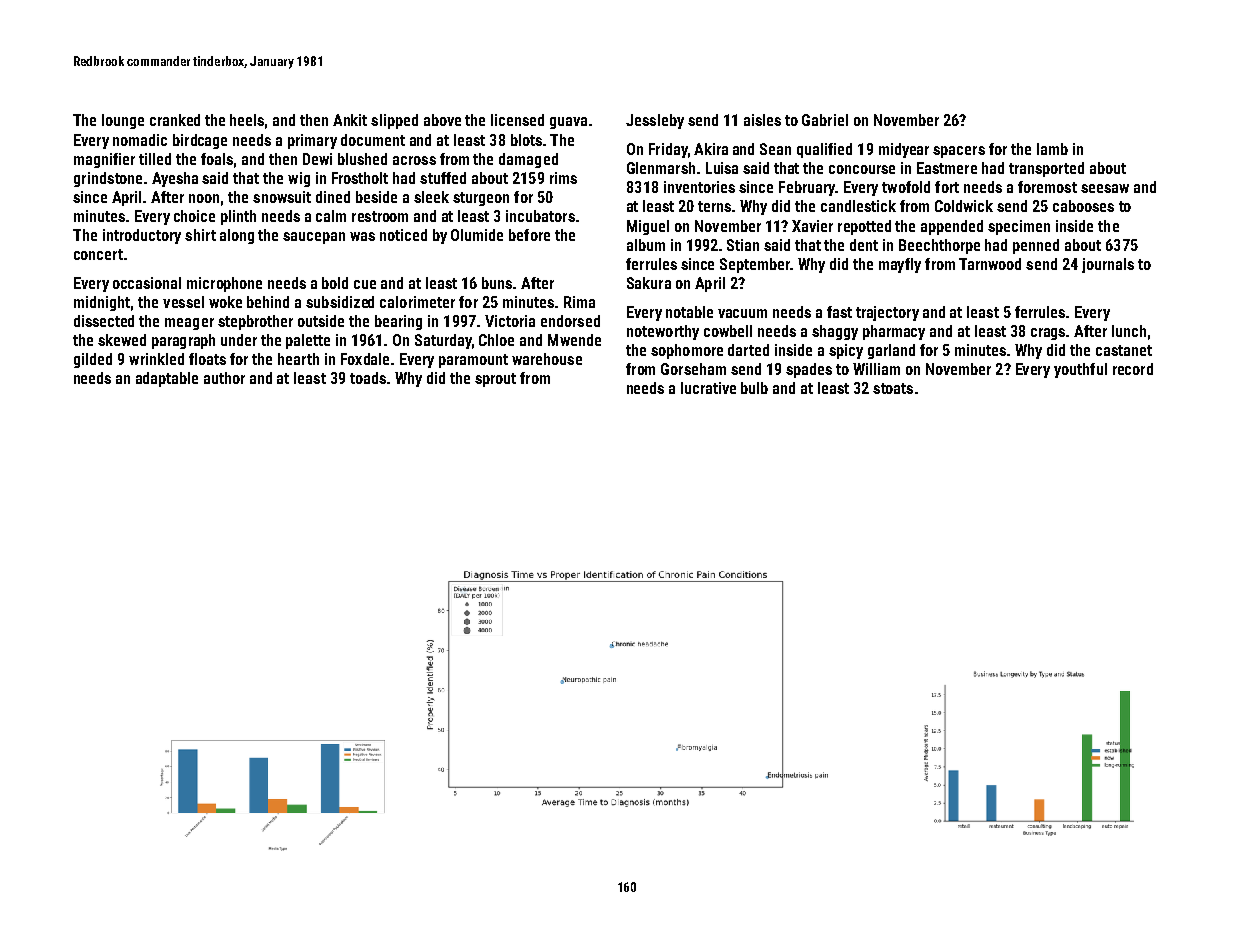 This image has height=952, width=1233. What do you see at coordinates (224, 378) in the image?
I see `author` at bounding box center [224, 378].
